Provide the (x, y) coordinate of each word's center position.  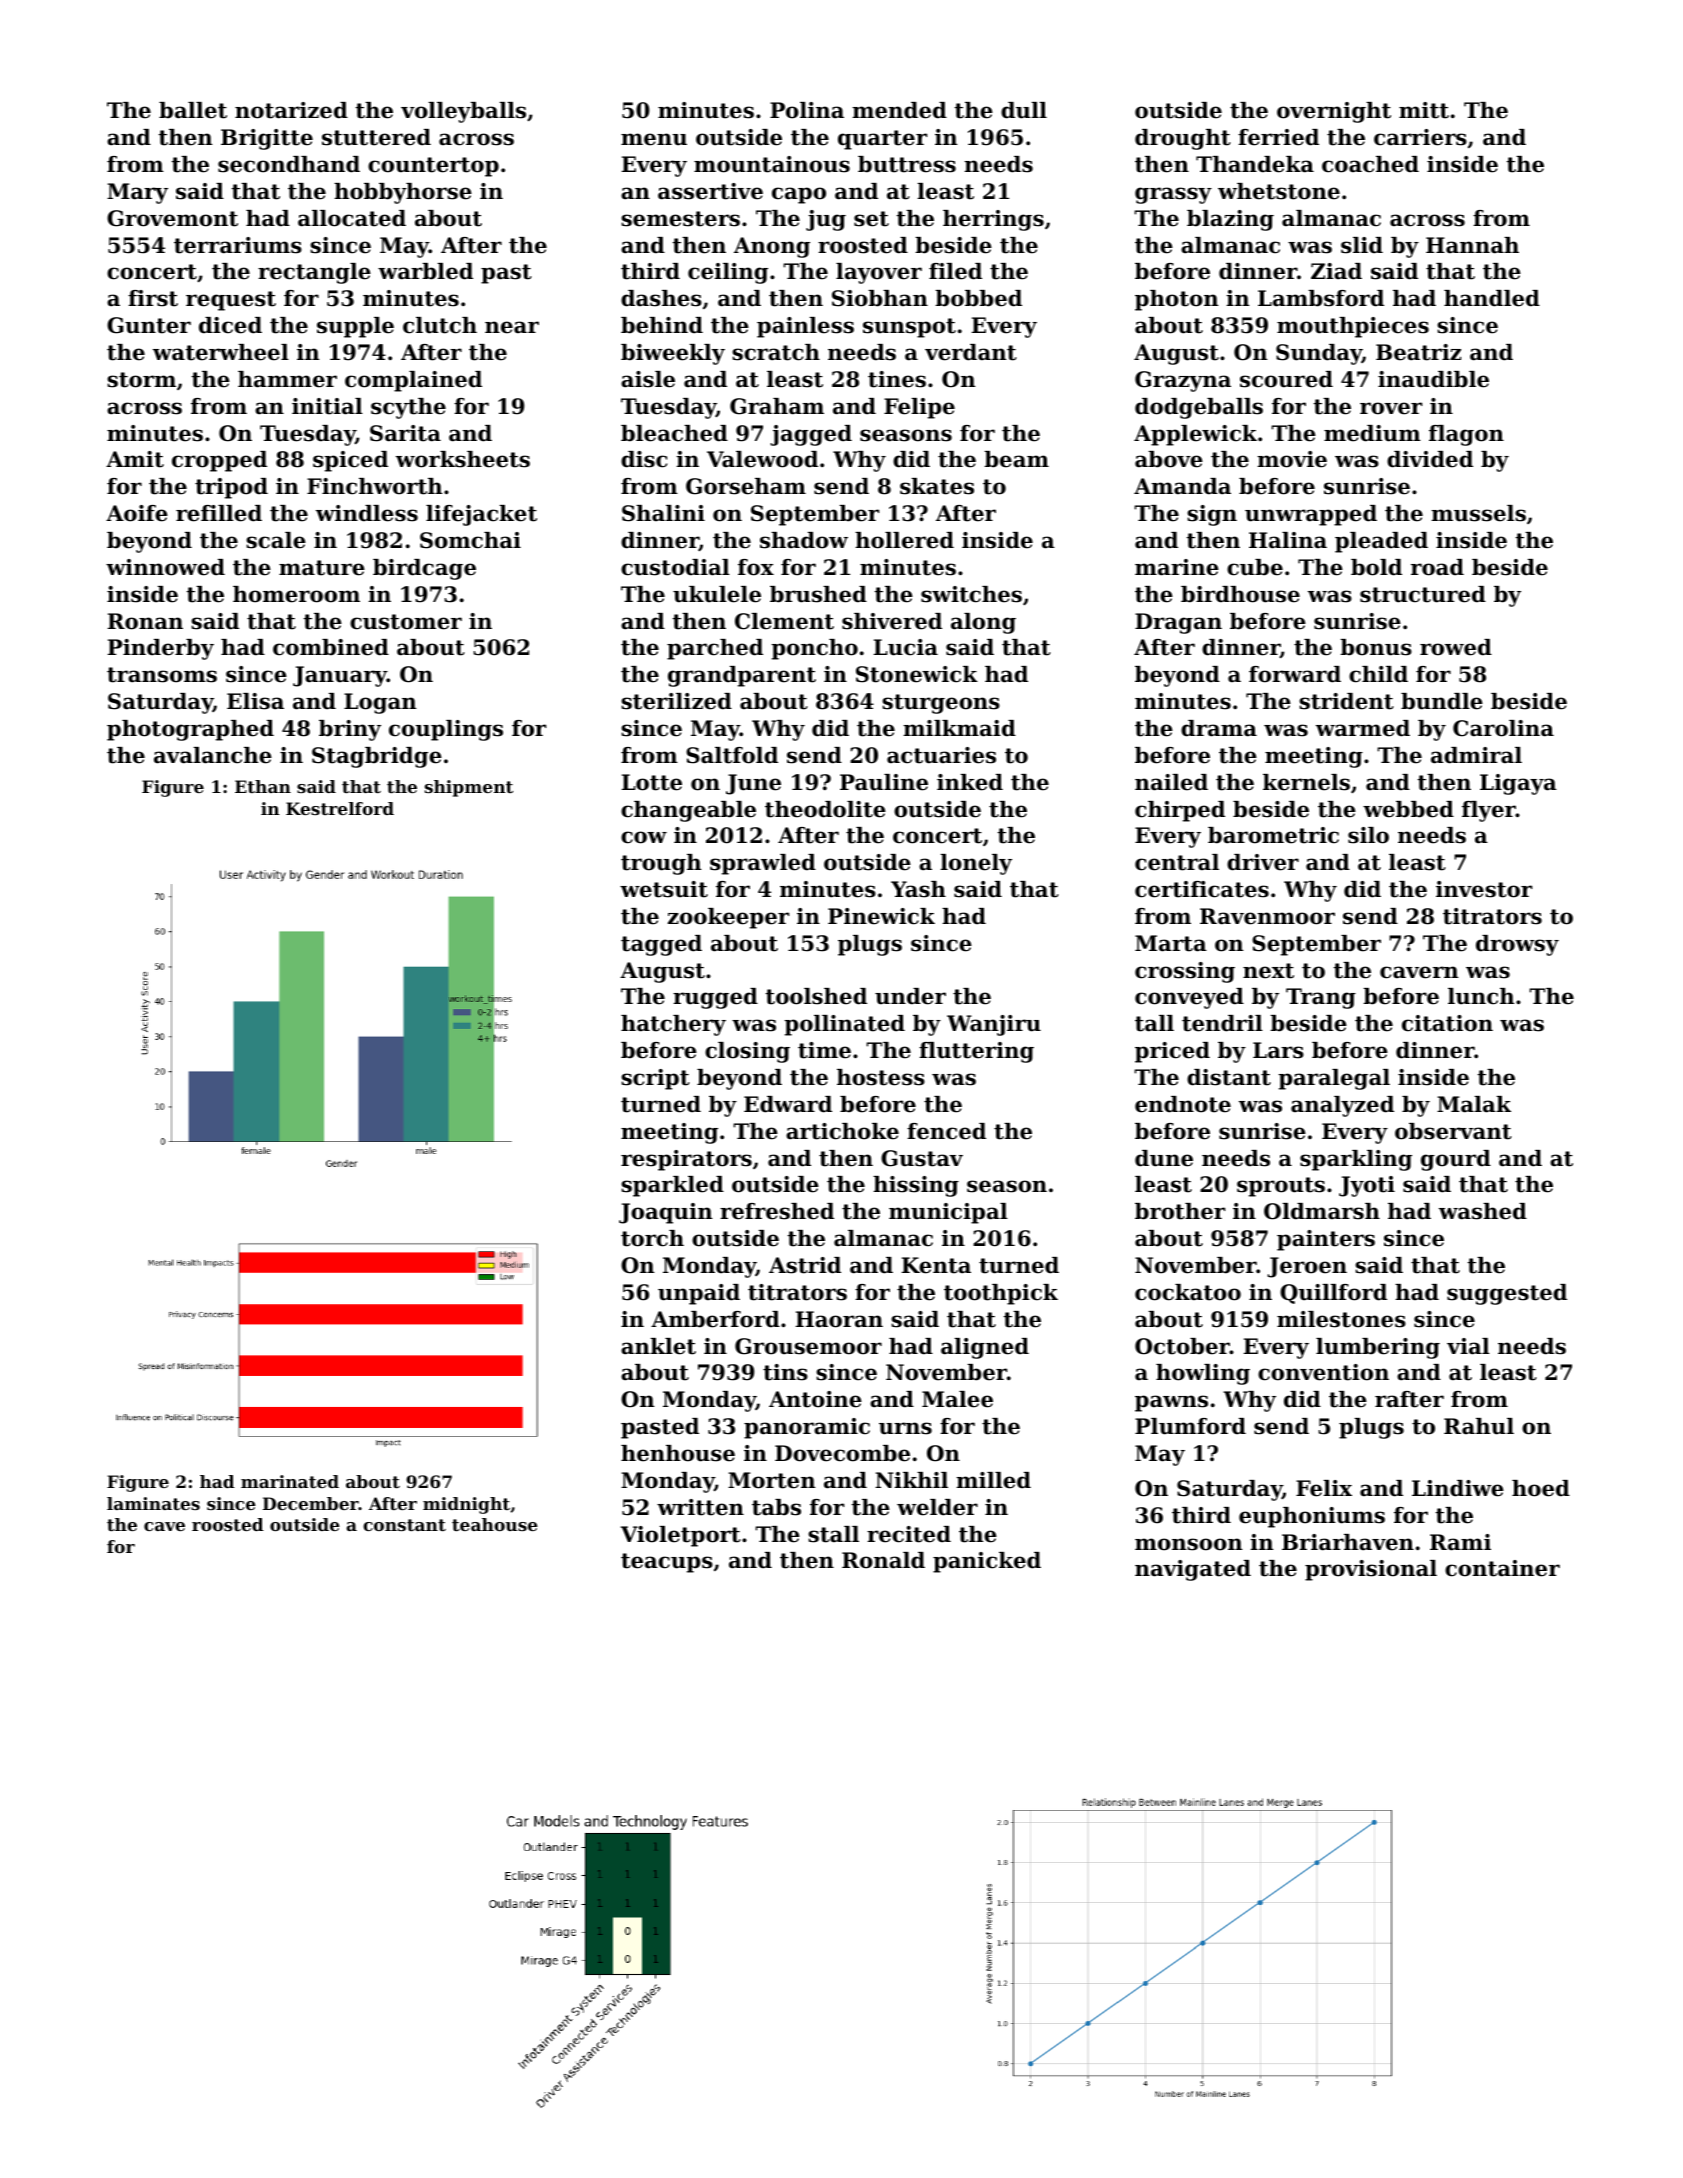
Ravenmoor (1267, 916)
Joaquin (666, 1213)
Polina (807, 110)
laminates (153, 1503)
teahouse (495, 1524)
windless (367, 513)
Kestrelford (340, 808)
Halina (1288, 540)
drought (1183, 139)
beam (1016, 459)
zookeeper (728, 918)
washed (1483, 1211)
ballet (193, 110)
